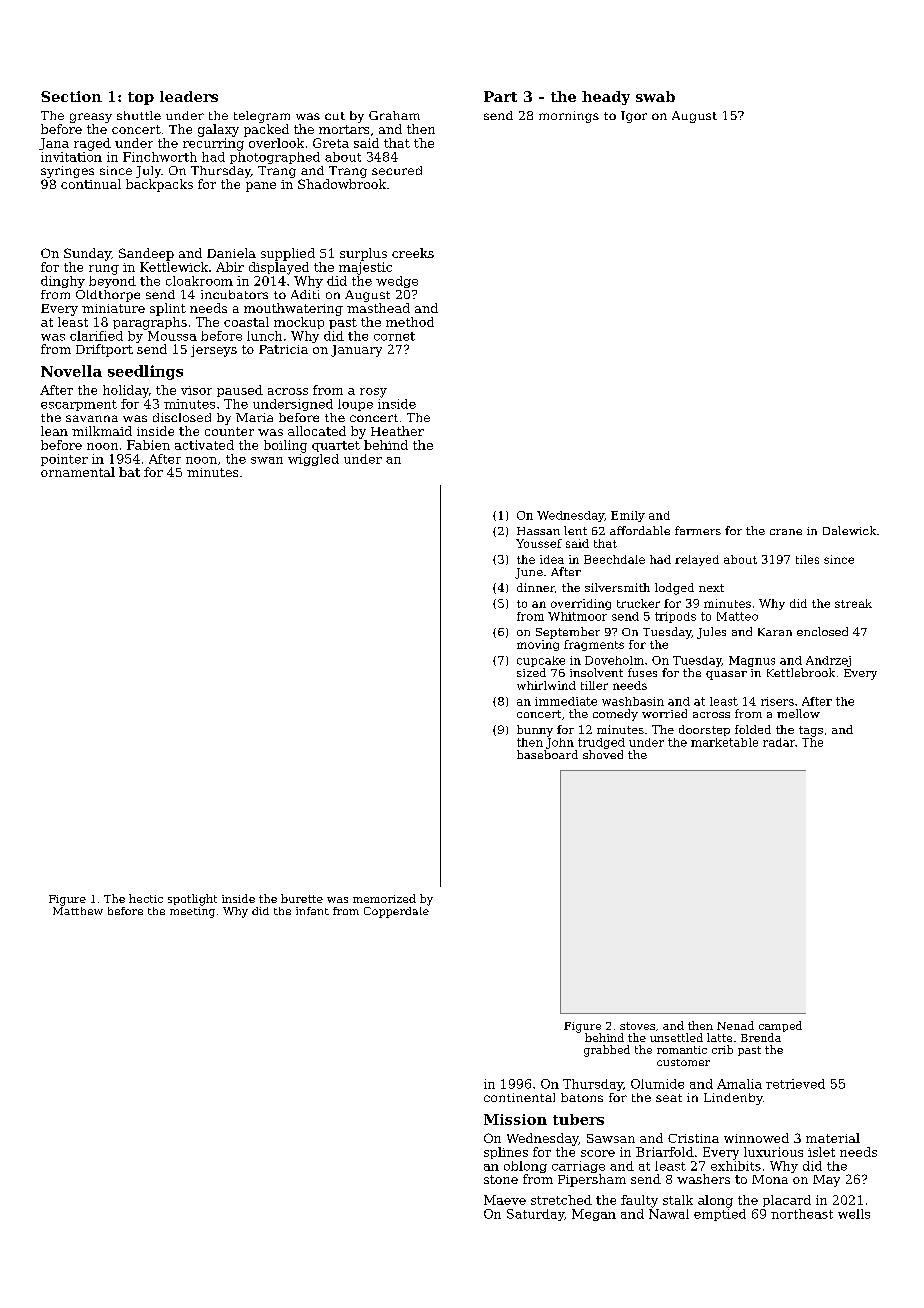 The height and width of the page is (1308, 924). Describe the element at coordinates (628, 516) in the page. I see `Emily` at that location.
